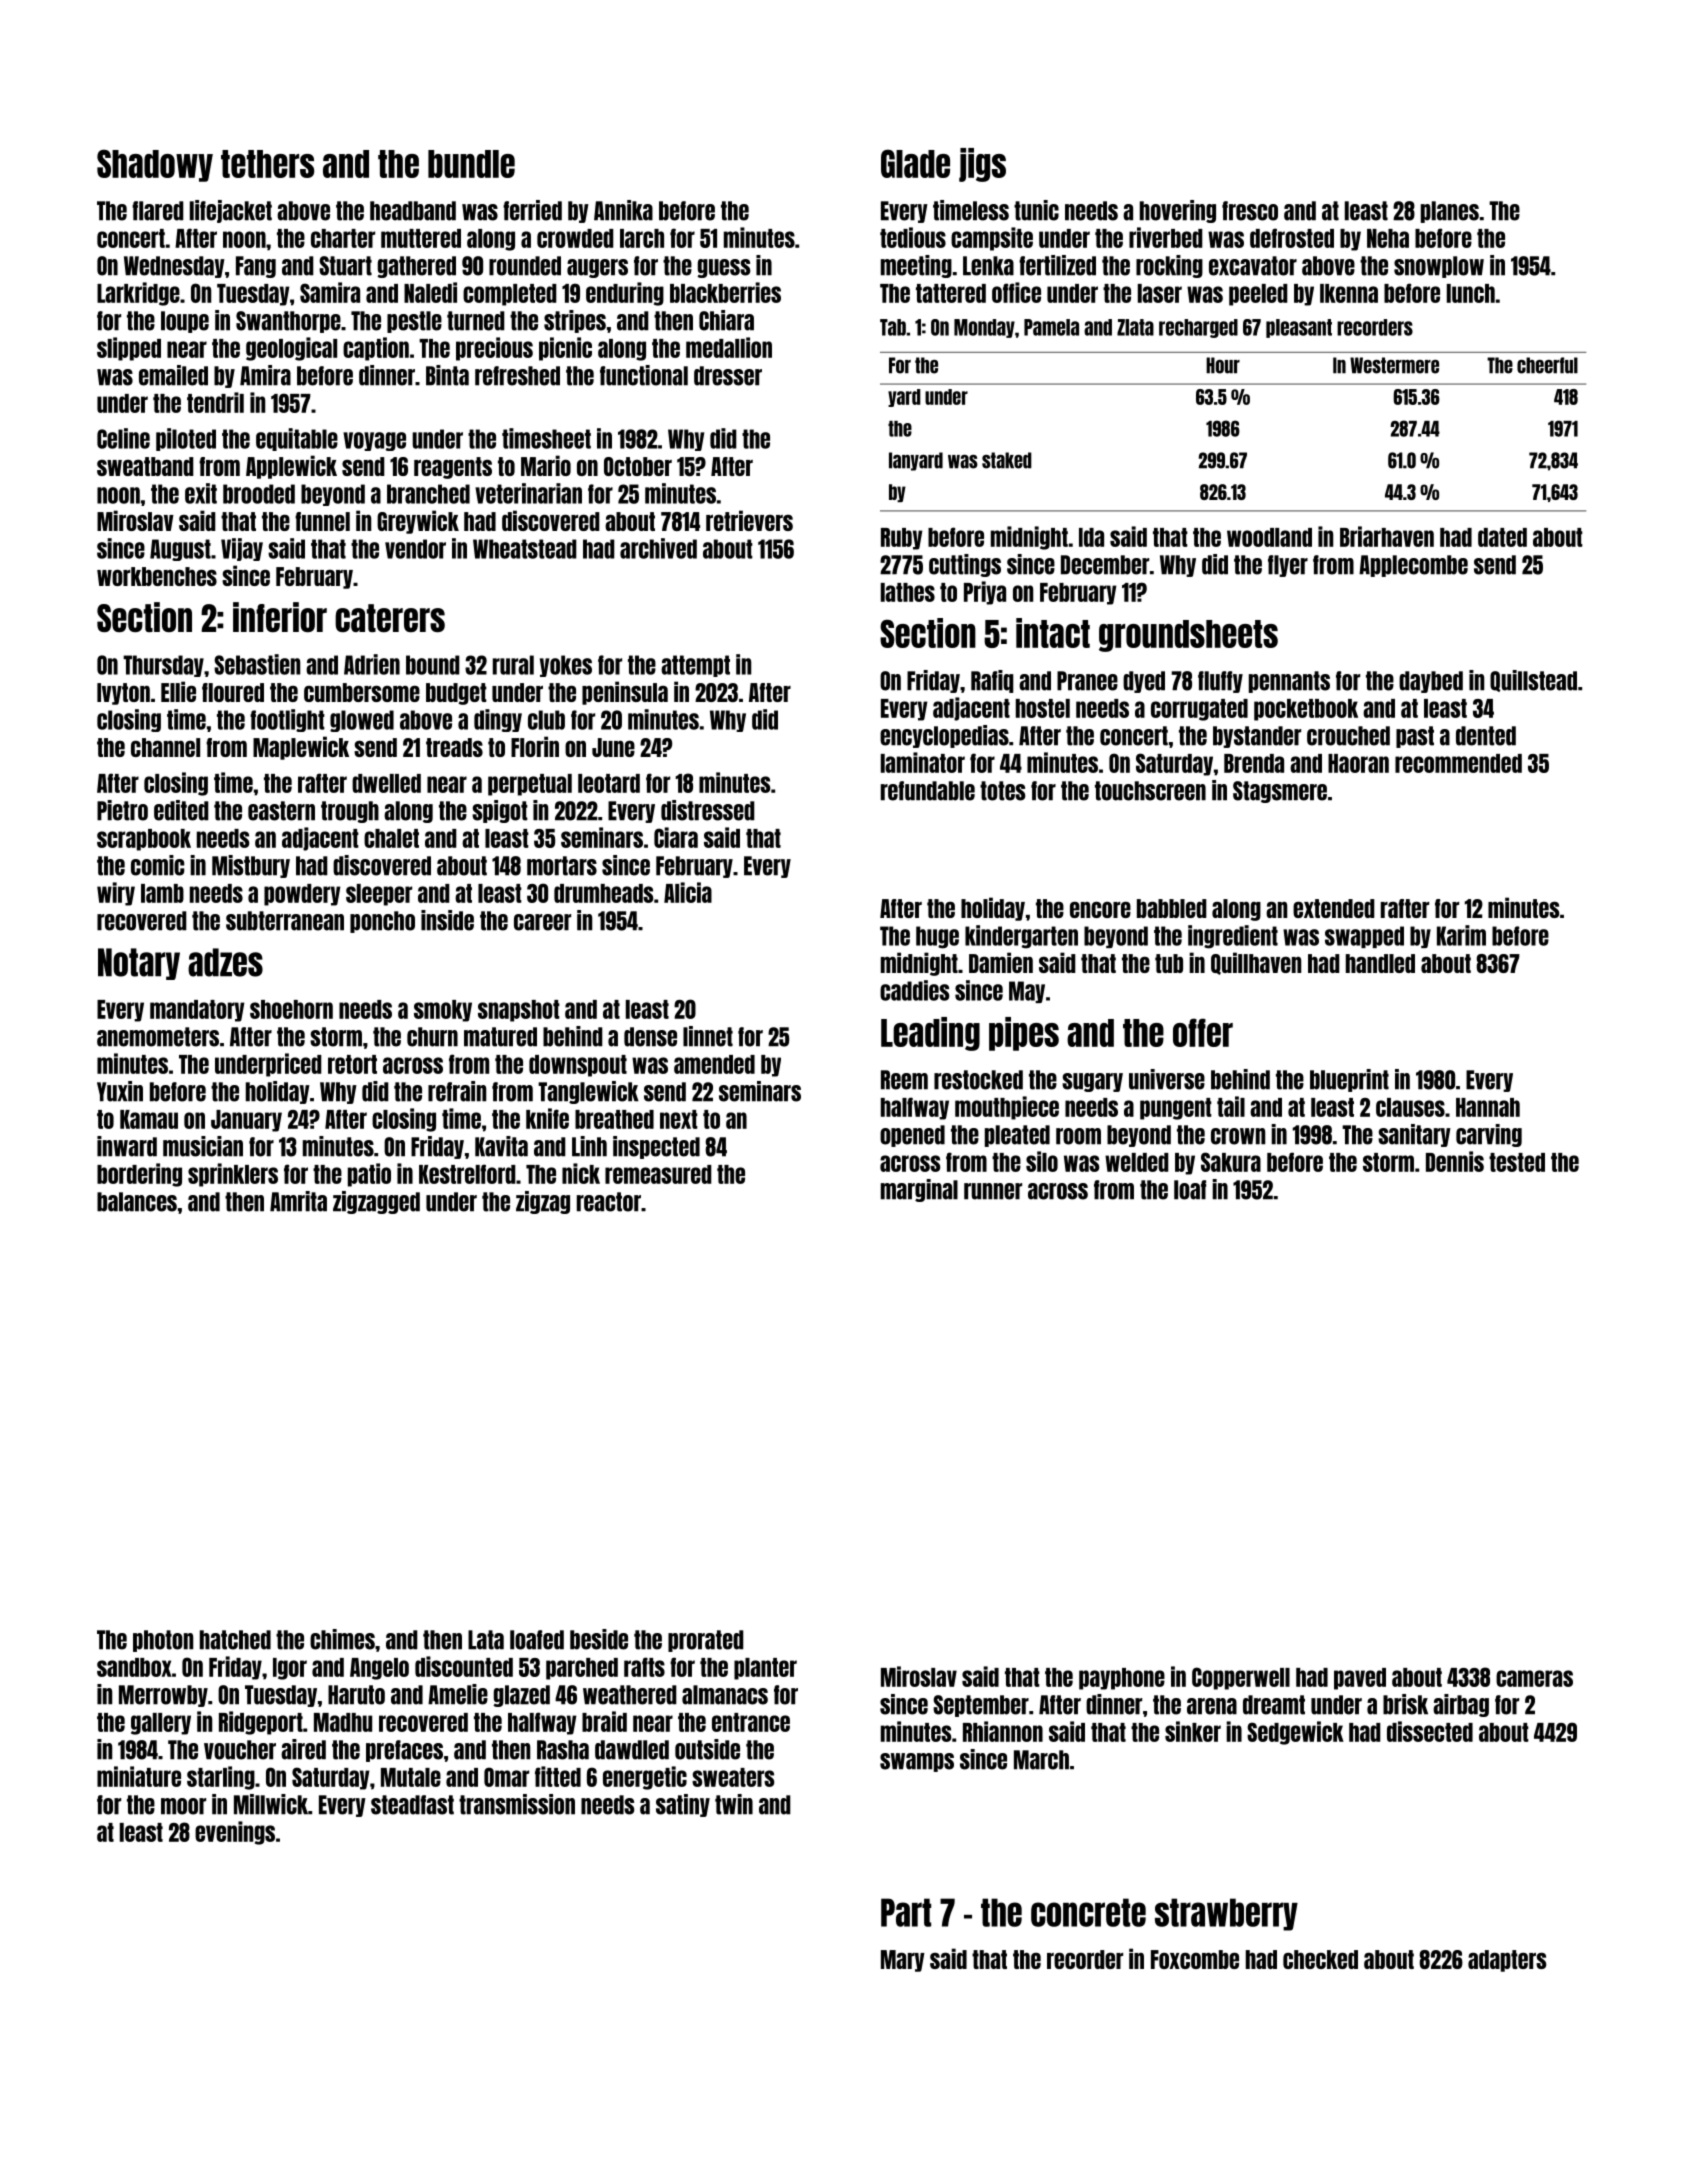 This screenshot has width=1683, height=2178. What do you see at coordinates (1533, 681) in the screenshot?
I see `Quillstead` at bounding box center [1533, 681].
